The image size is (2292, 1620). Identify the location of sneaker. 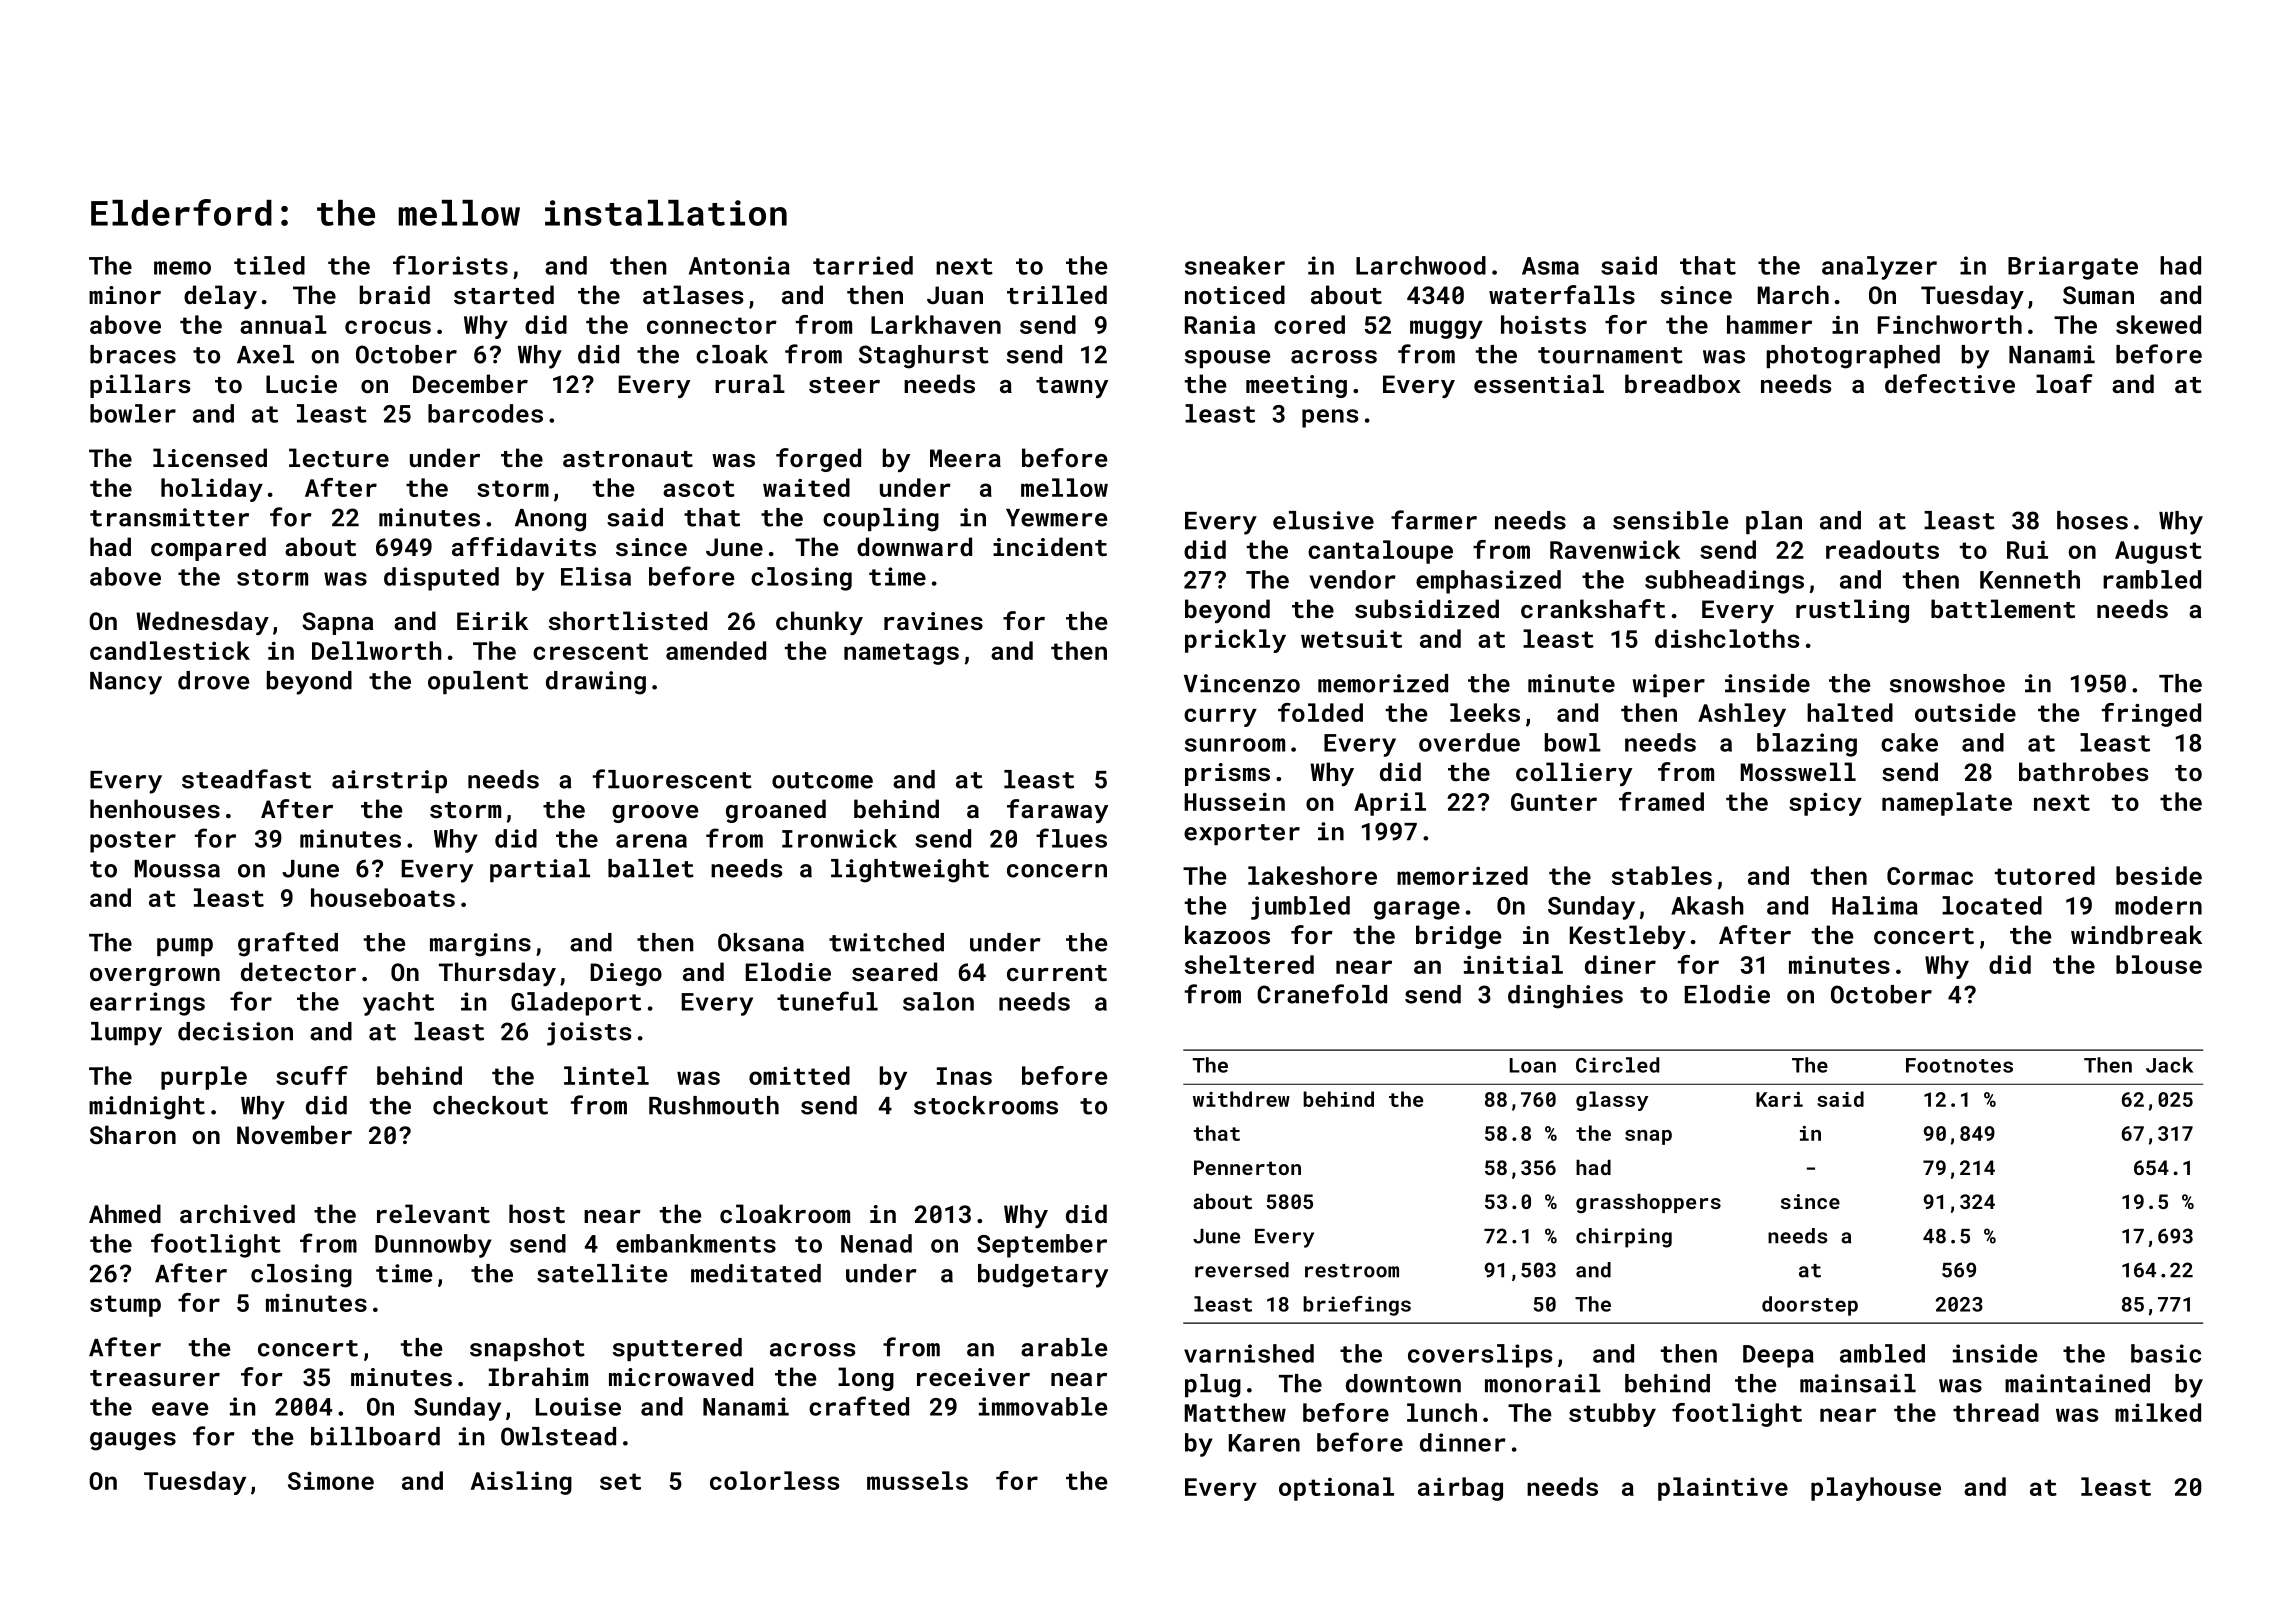
(1235, 265).
